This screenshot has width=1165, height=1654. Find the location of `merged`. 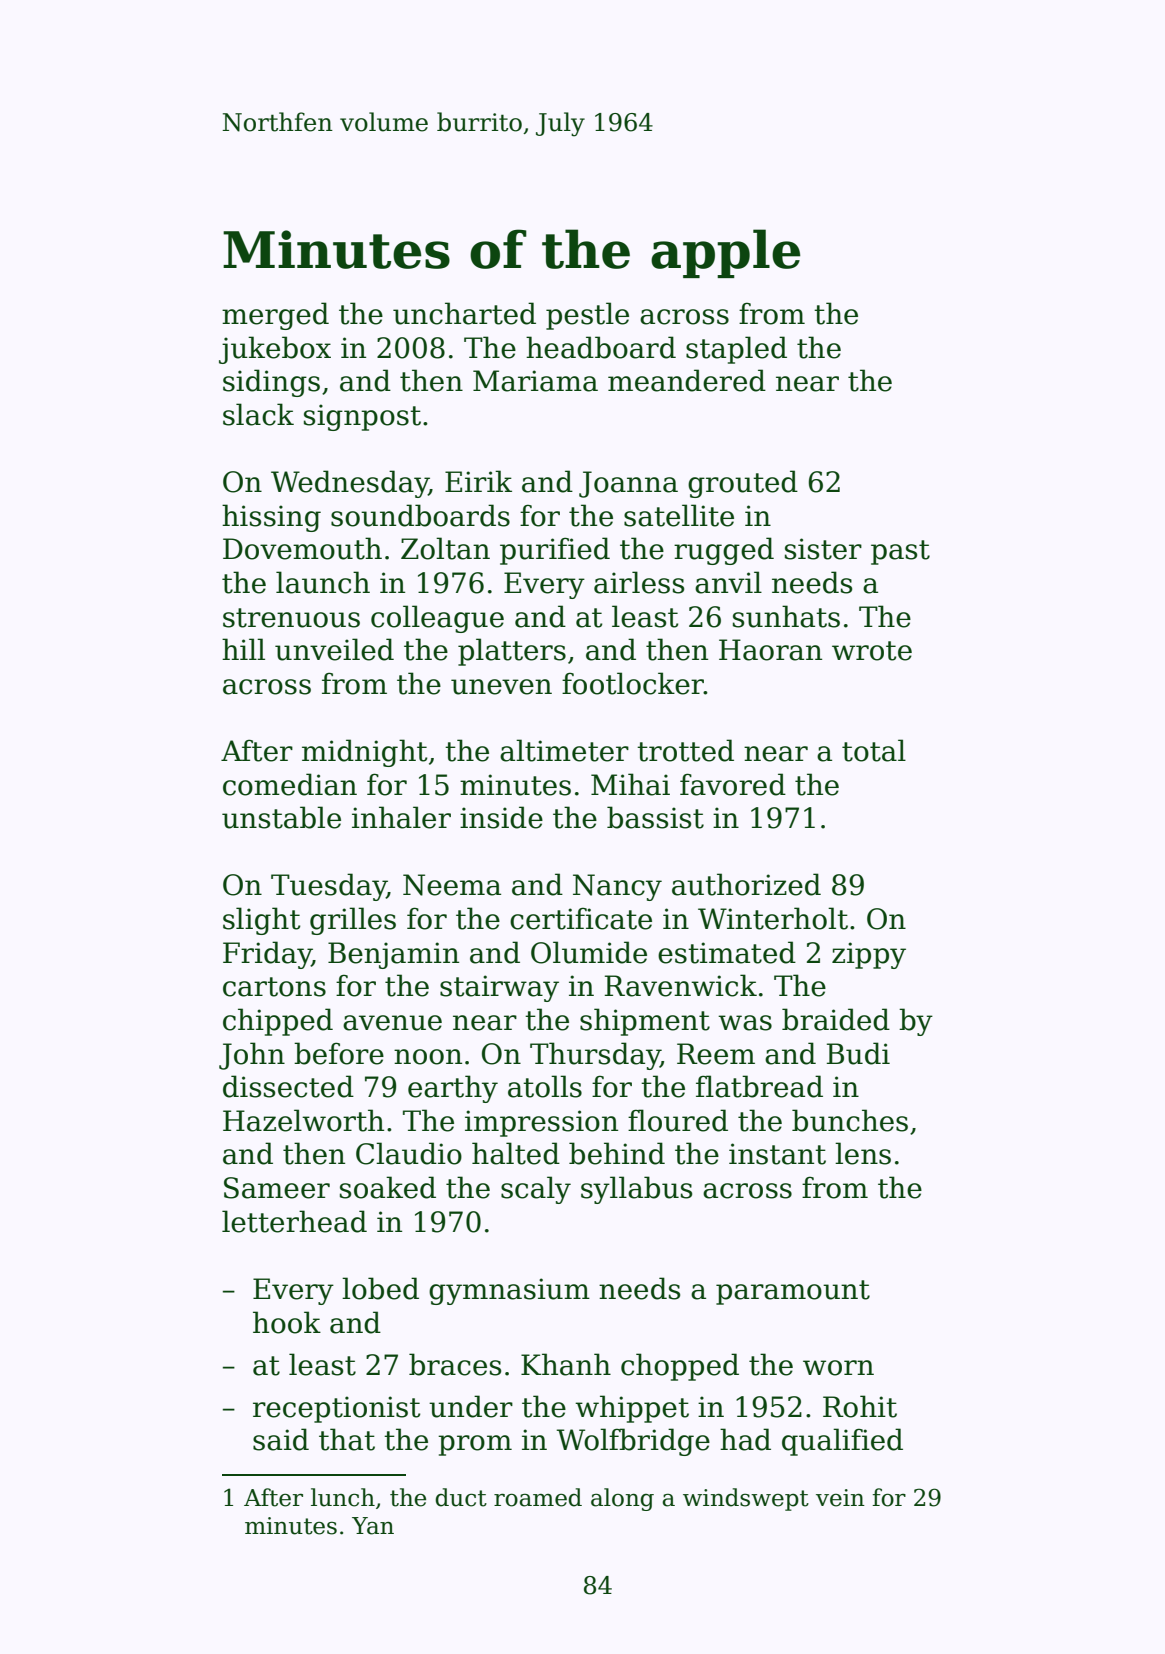

merged is located at coordinates (275, 316).
